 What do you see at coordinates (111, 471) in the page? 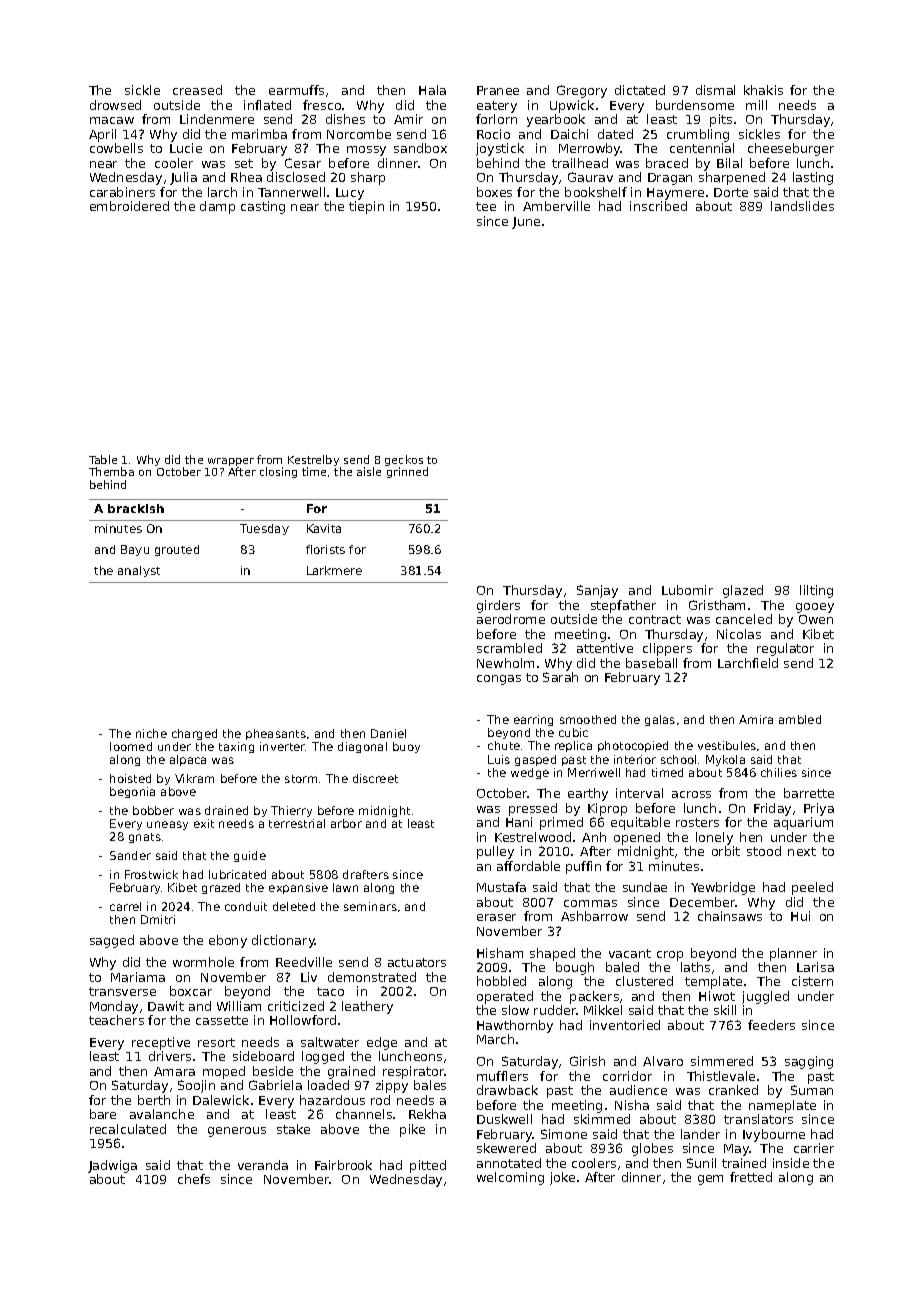
I see `Themba` at bounding box center [111, 471].
